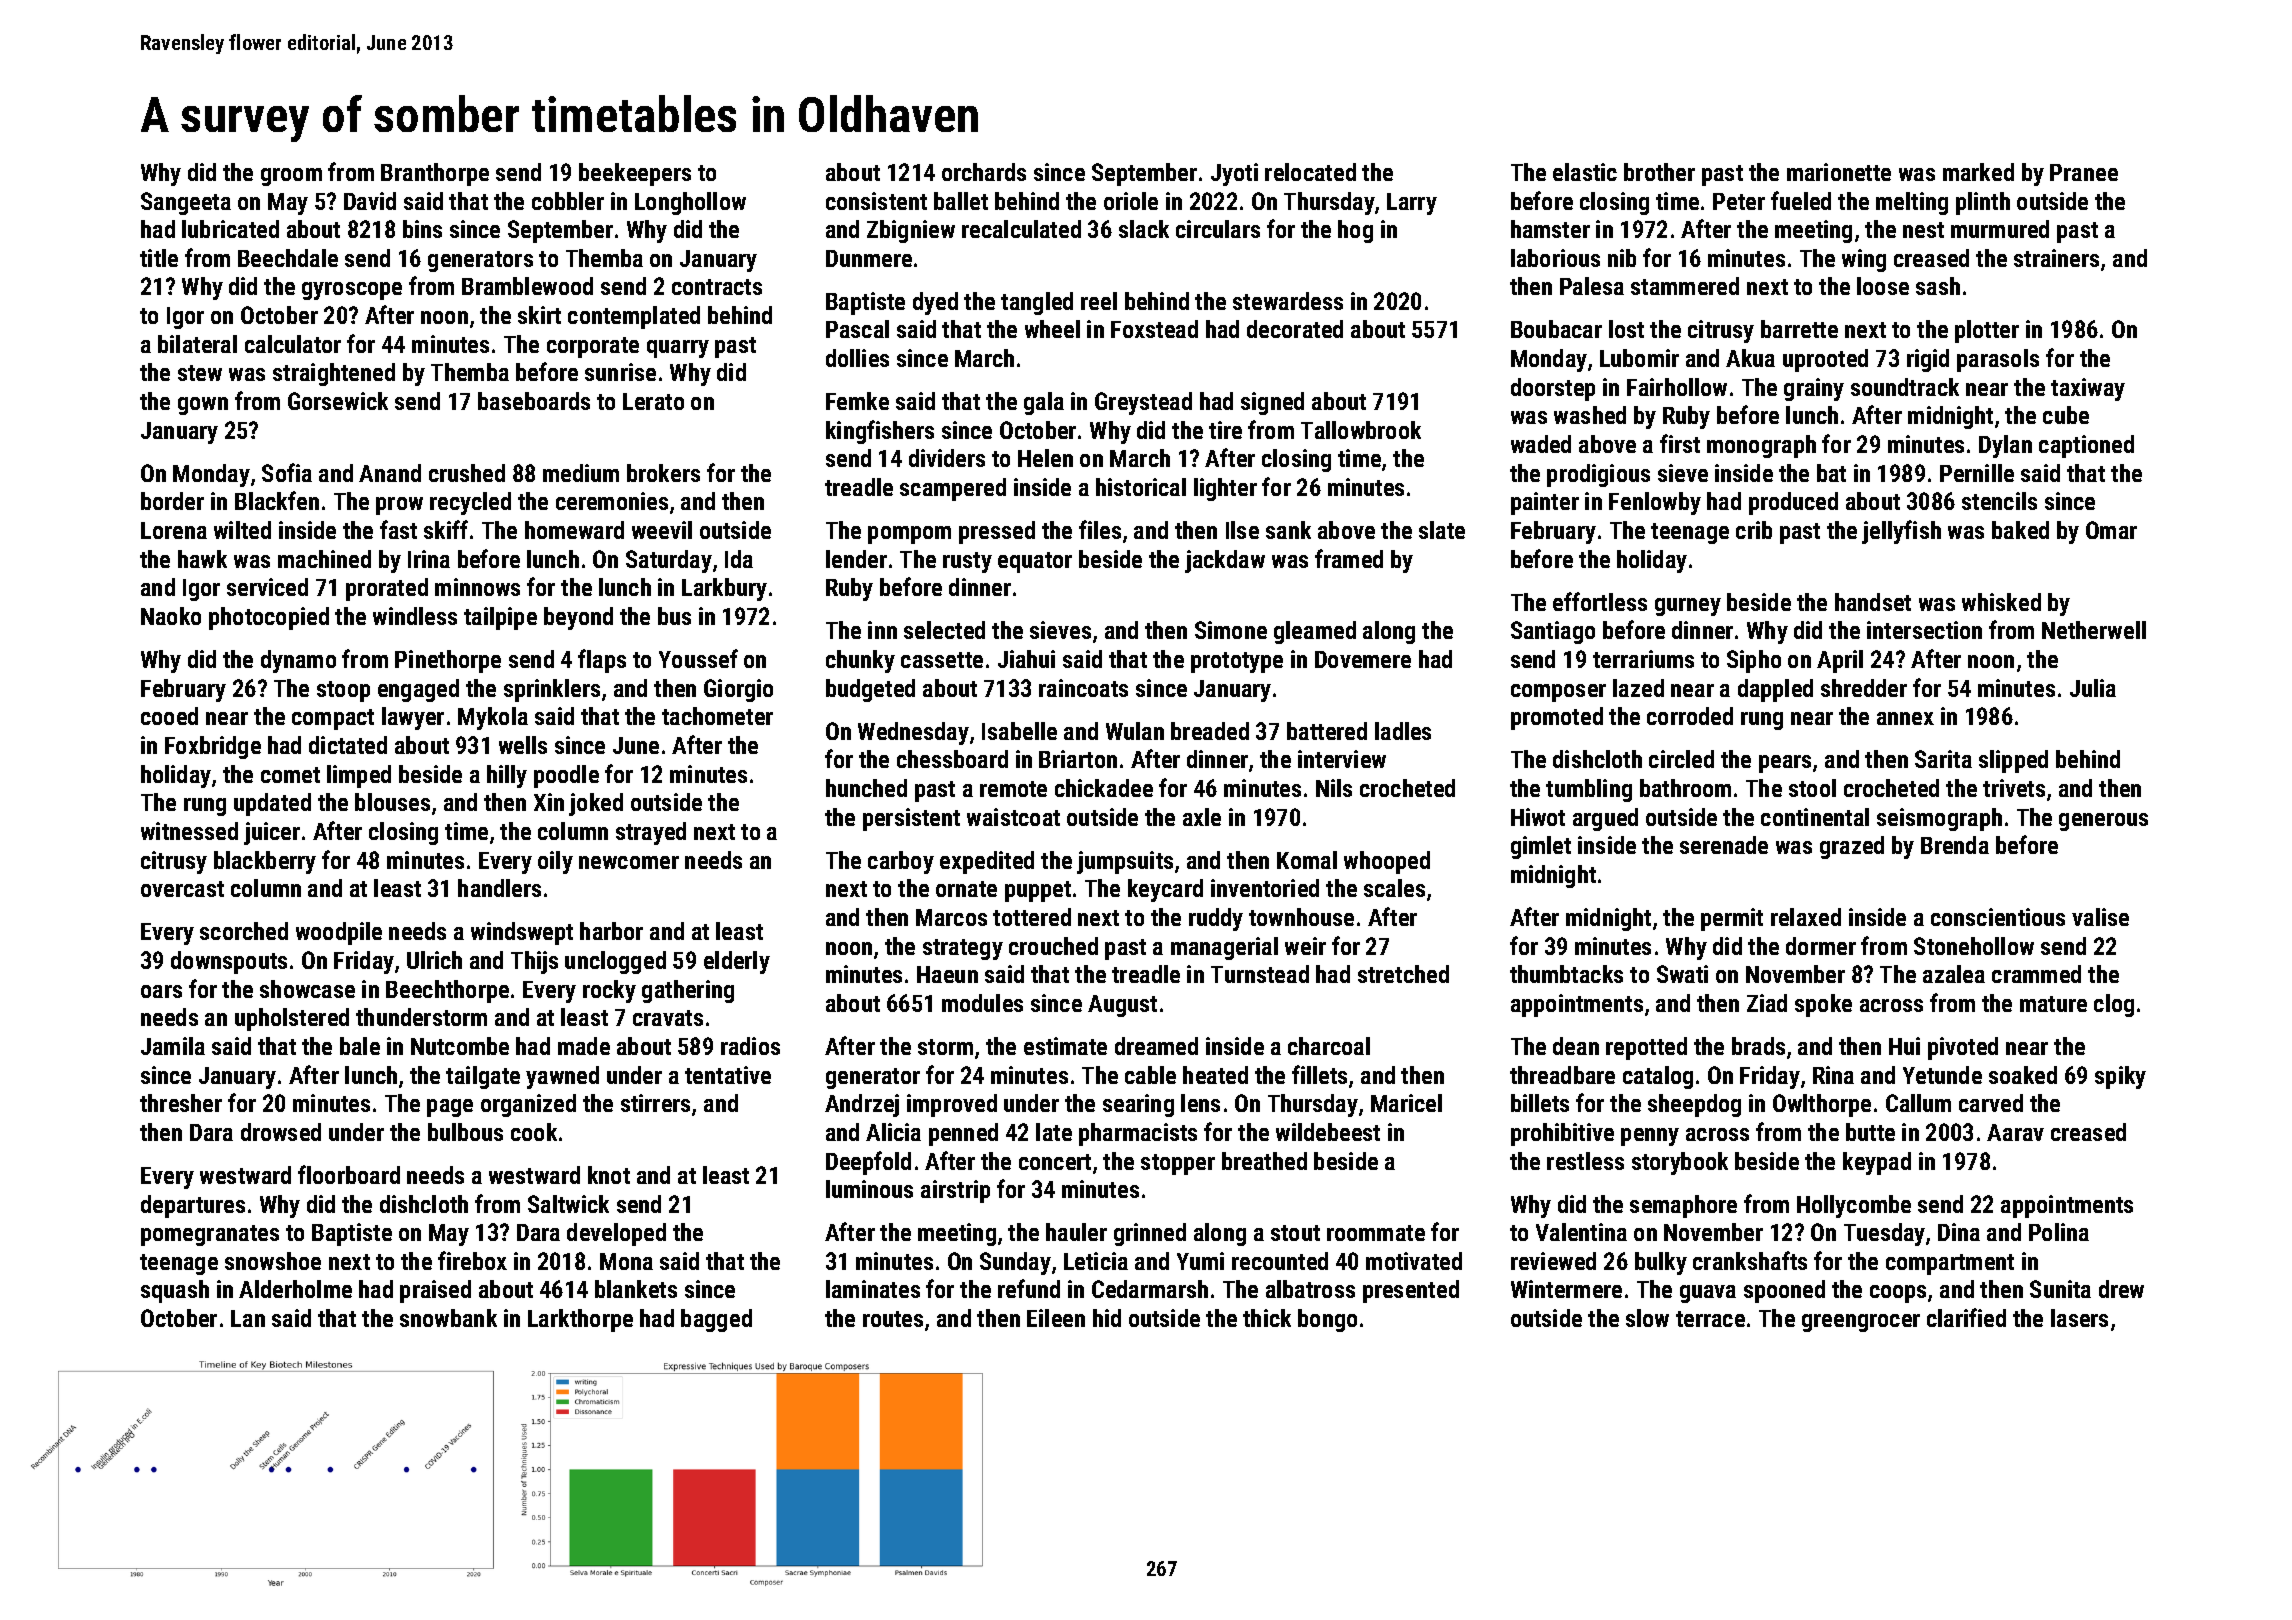 Image resolution: width=2292 pixels, height=1620 pixels. Describe the element at coordinates (2001, 602) in the screenshot. I see `whisked` at that location.
